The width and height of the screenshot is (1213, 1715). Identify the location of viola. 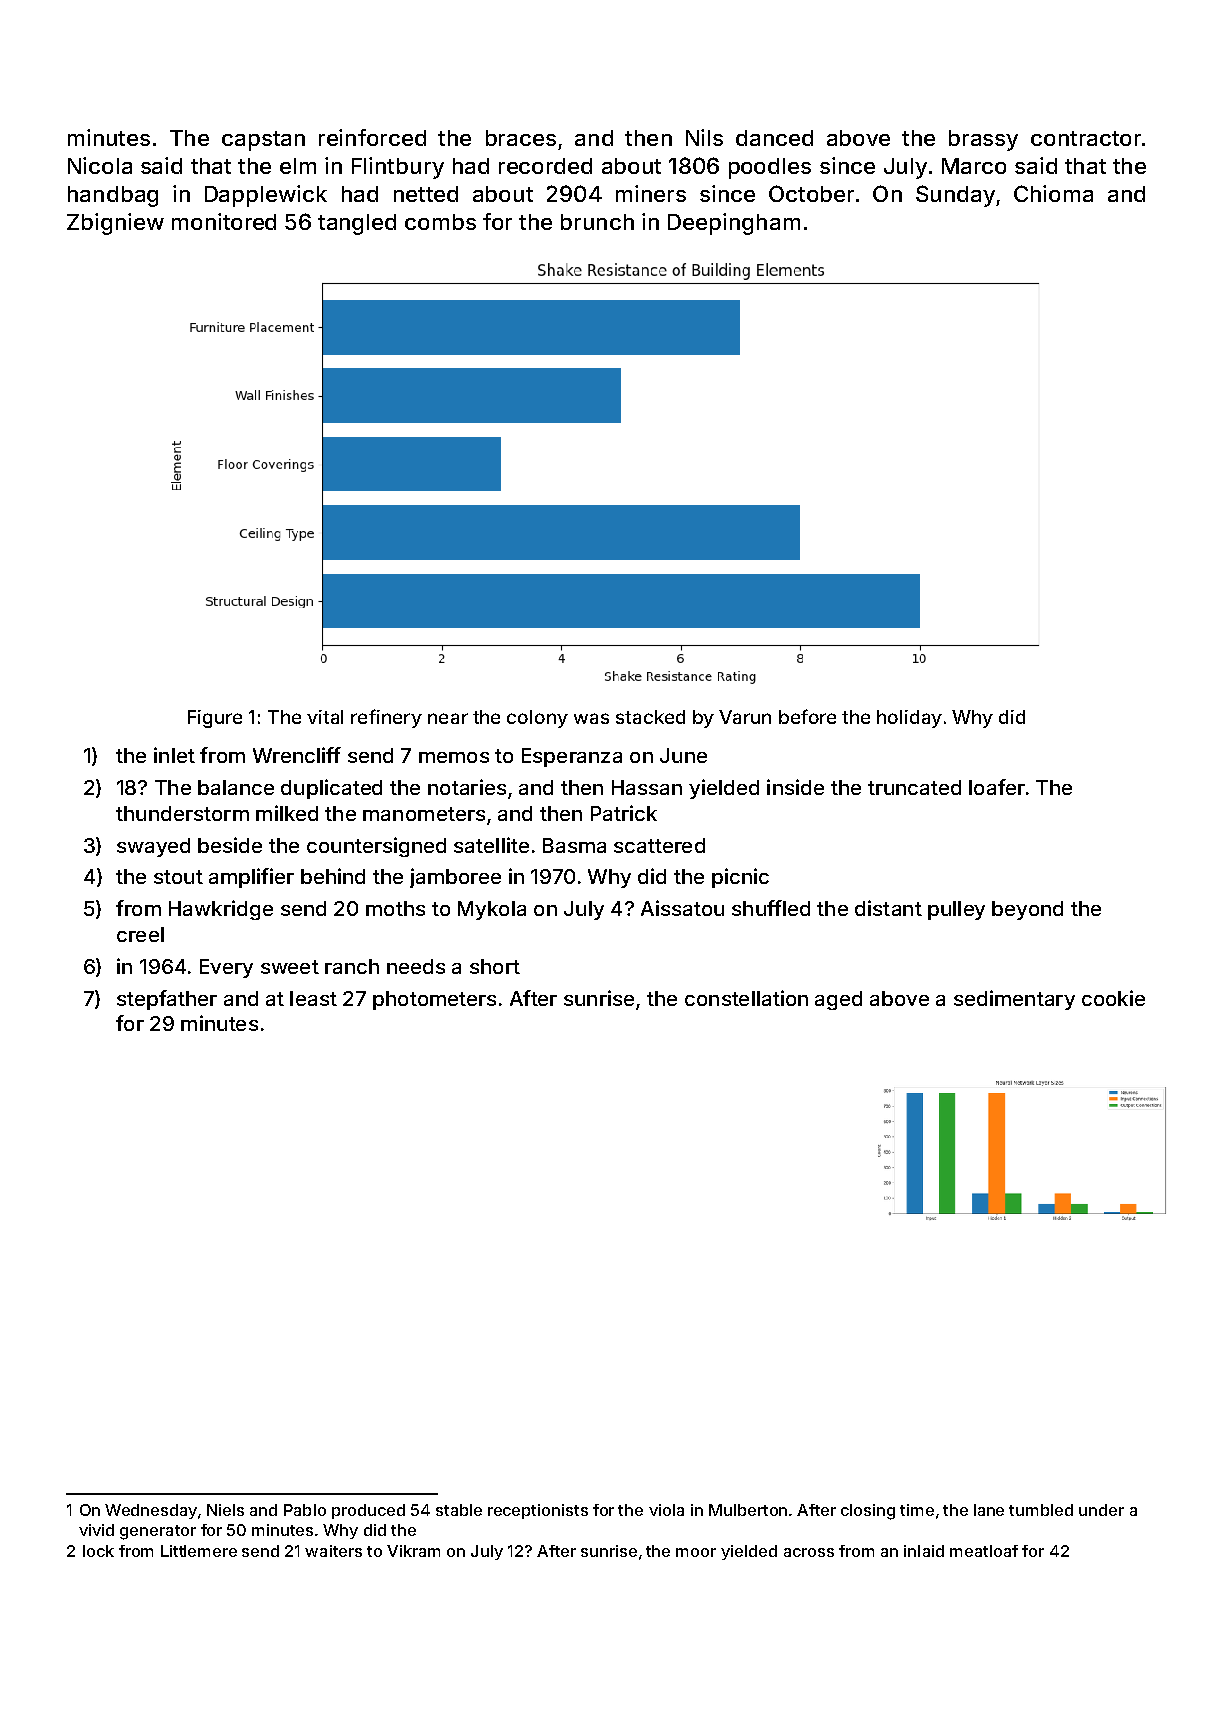
(666, 1510).
